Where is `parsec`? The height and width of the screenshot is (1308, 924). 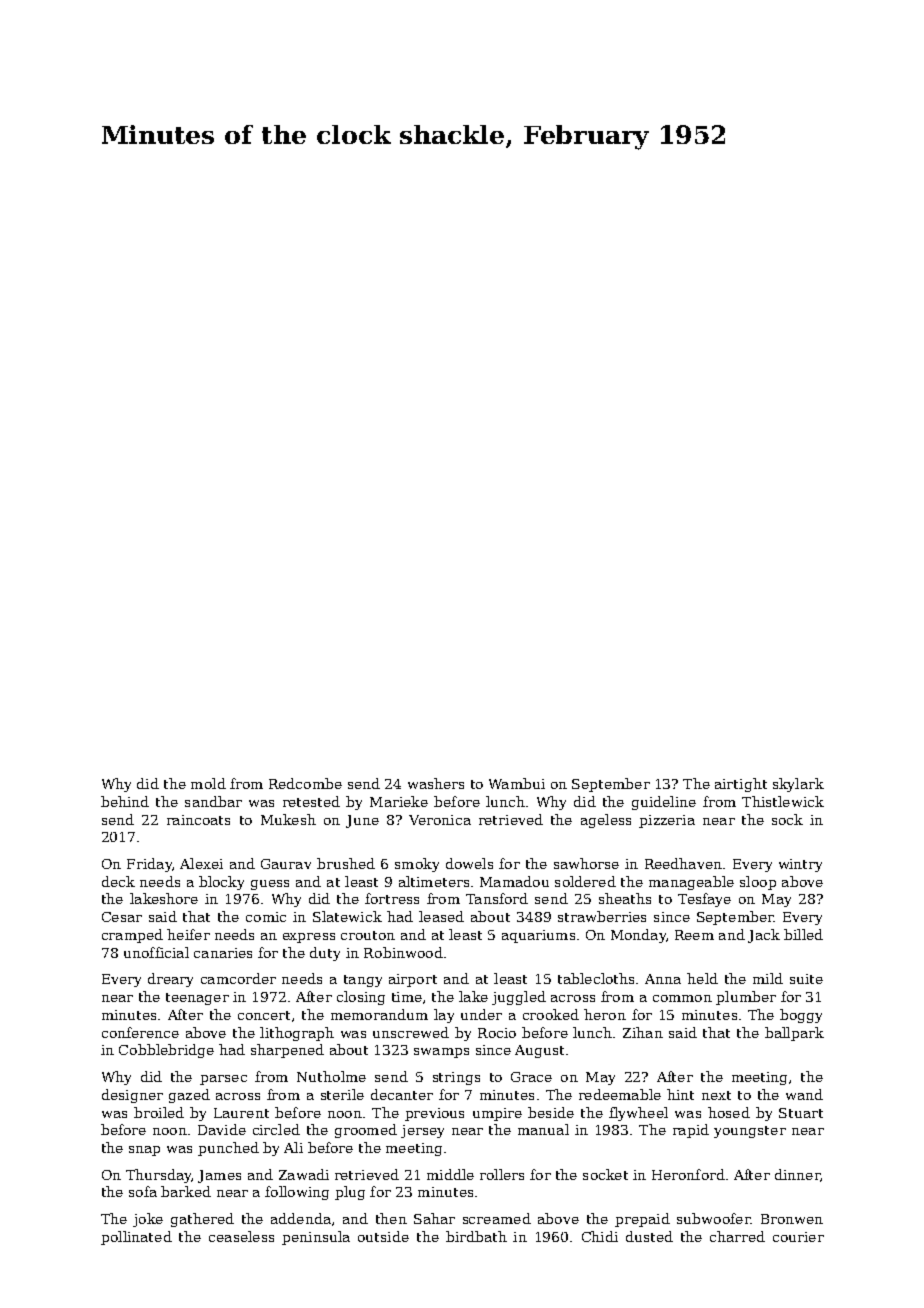
parsec is located at coordinates (223, 1080).
